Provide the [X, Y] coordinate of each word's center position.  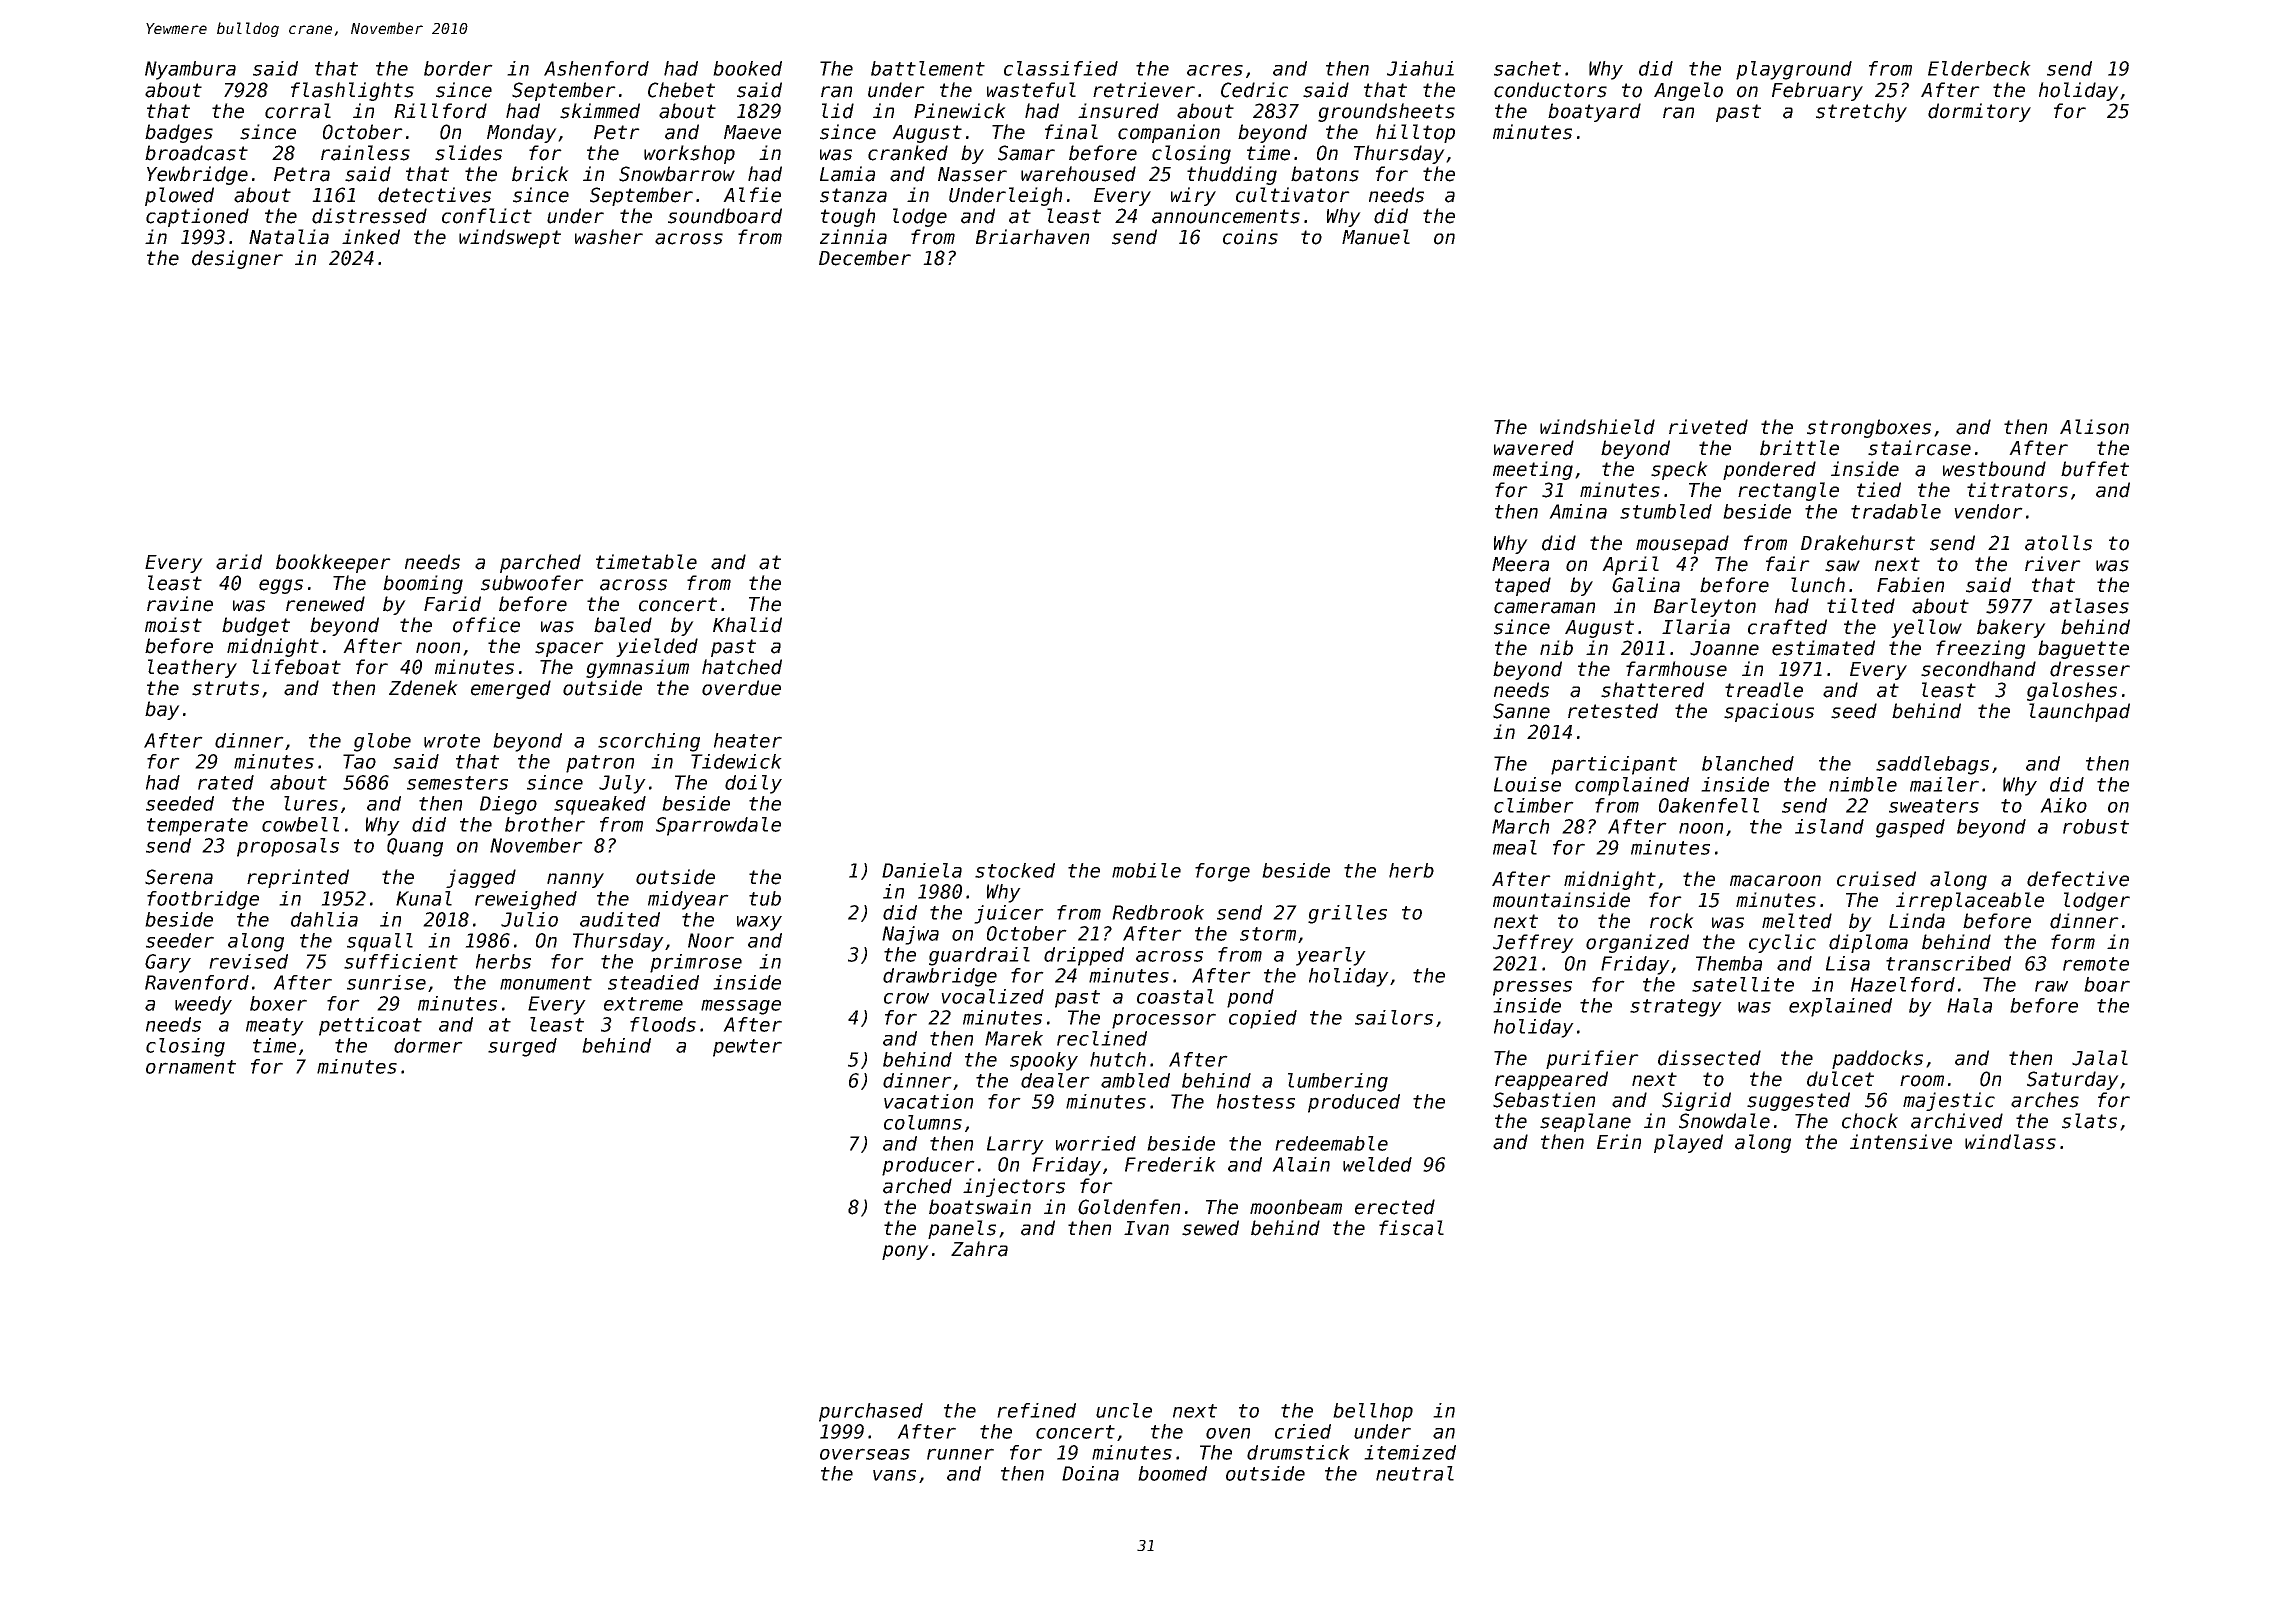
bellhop [1373, 1412]
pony [905, 1252]
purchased [871, 1412]
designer [237, 259]
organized [1637, 943]
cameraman [1544, 608]
